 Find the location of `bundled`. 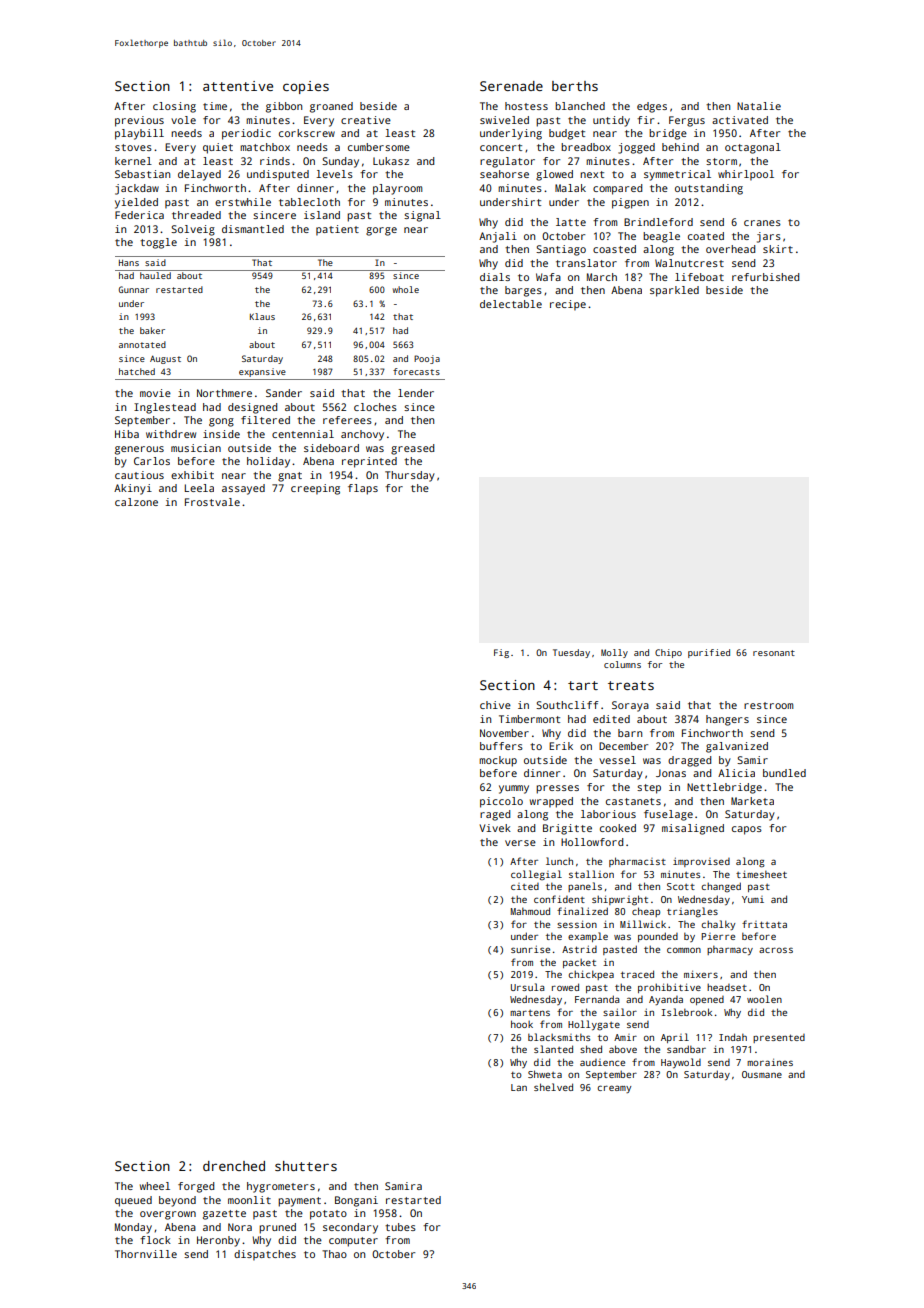

bundled is located at coordinates (784, 773).
